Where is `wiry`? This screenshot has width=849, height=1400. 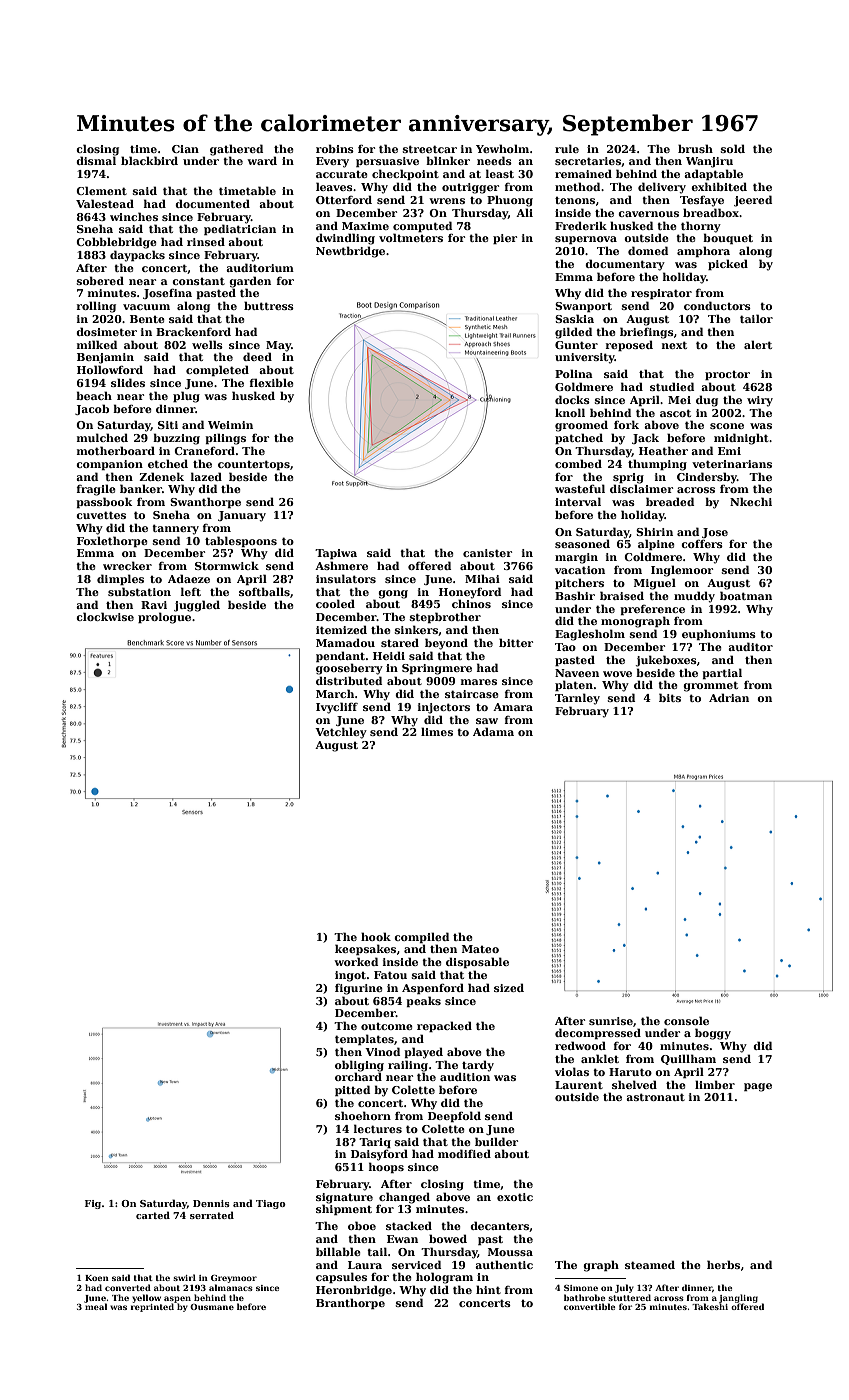
wiry is located at coordinates (760, 401).
